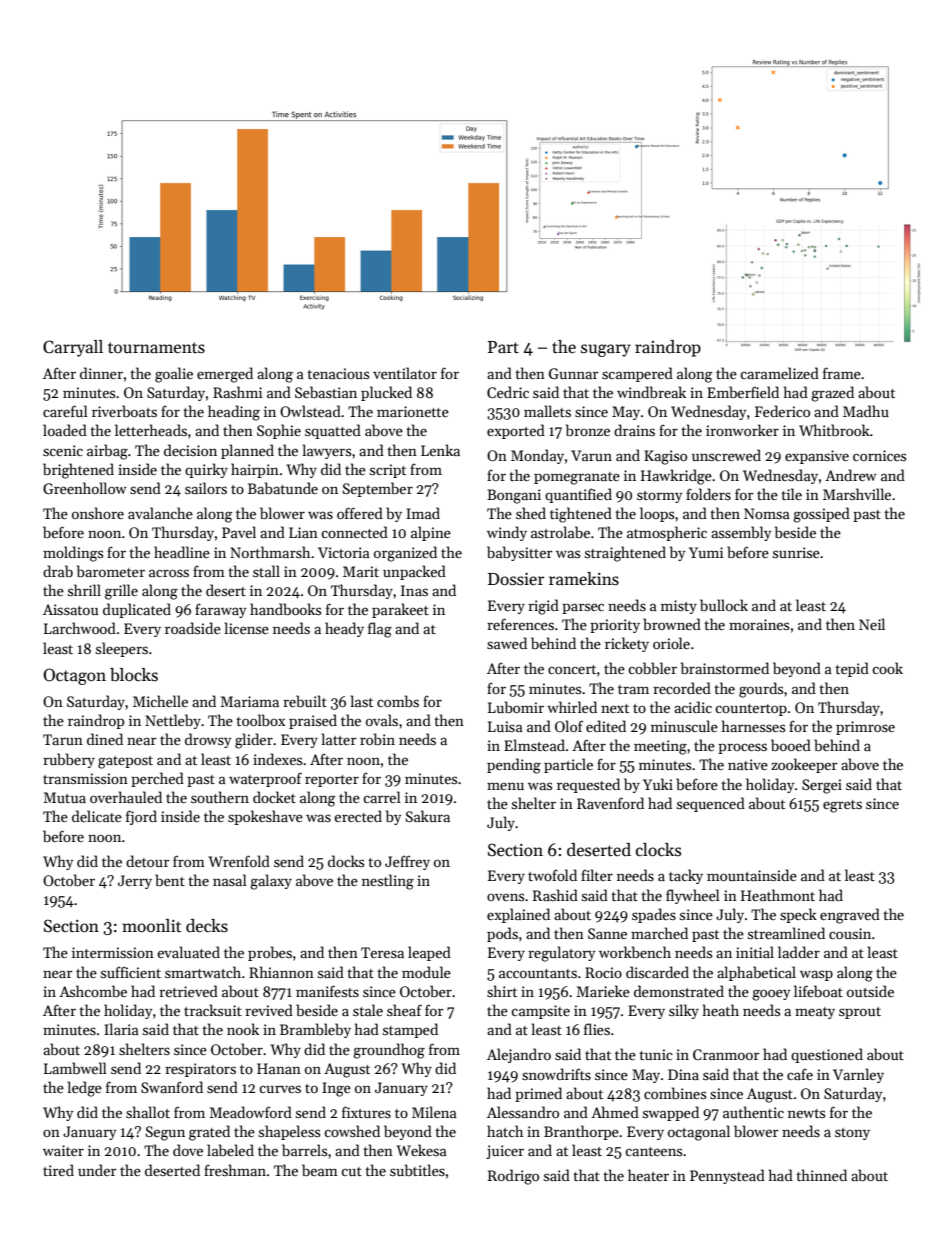 The image size is (952, 1233). I want to click on organized, so click(405, 554).
